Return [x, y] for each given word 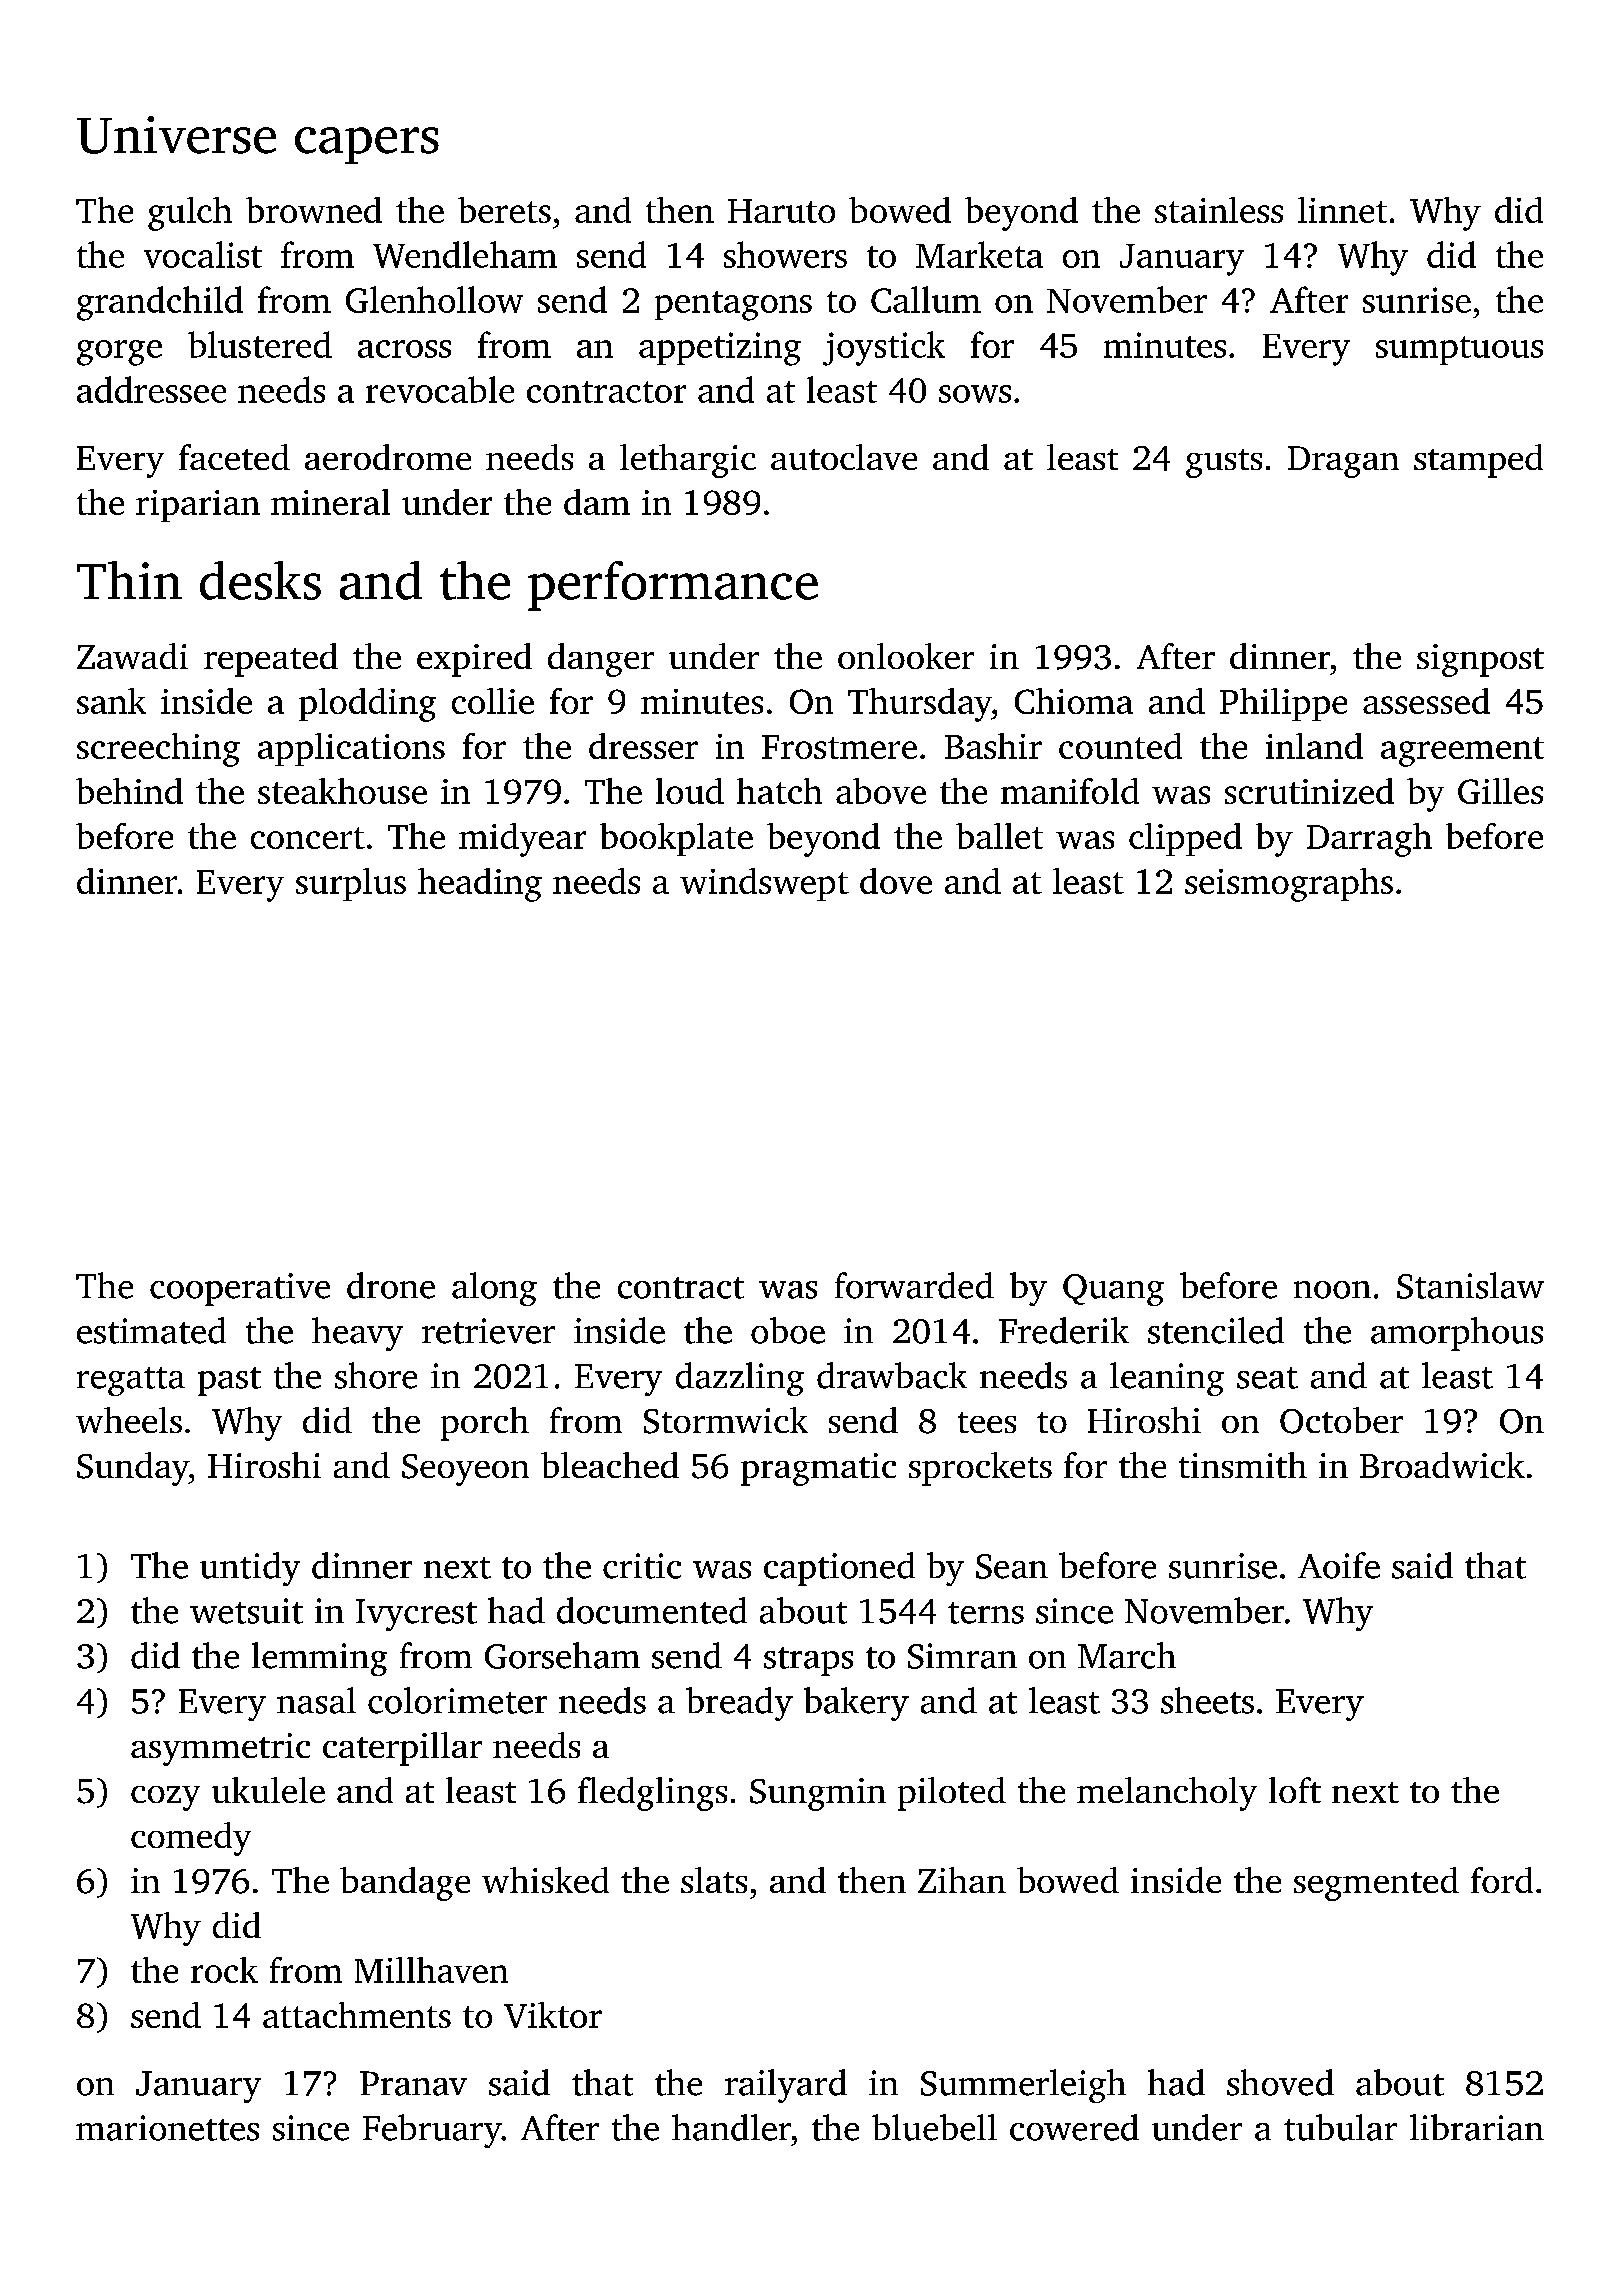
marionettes [167, 2128]
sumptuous [1459, 350]
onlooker [906, 656]
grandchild [160, 303]
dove [896, 881]
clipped [1185, 839]
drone [391, 1285]
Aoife [1339, 1565]
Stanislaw [1470, 1285]
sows [975, 394]
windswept [764, 884]
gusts [1224, 463]
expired [474, 660]
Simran [962, 1656]
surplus [351, 884]
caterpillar [402, 1749]
